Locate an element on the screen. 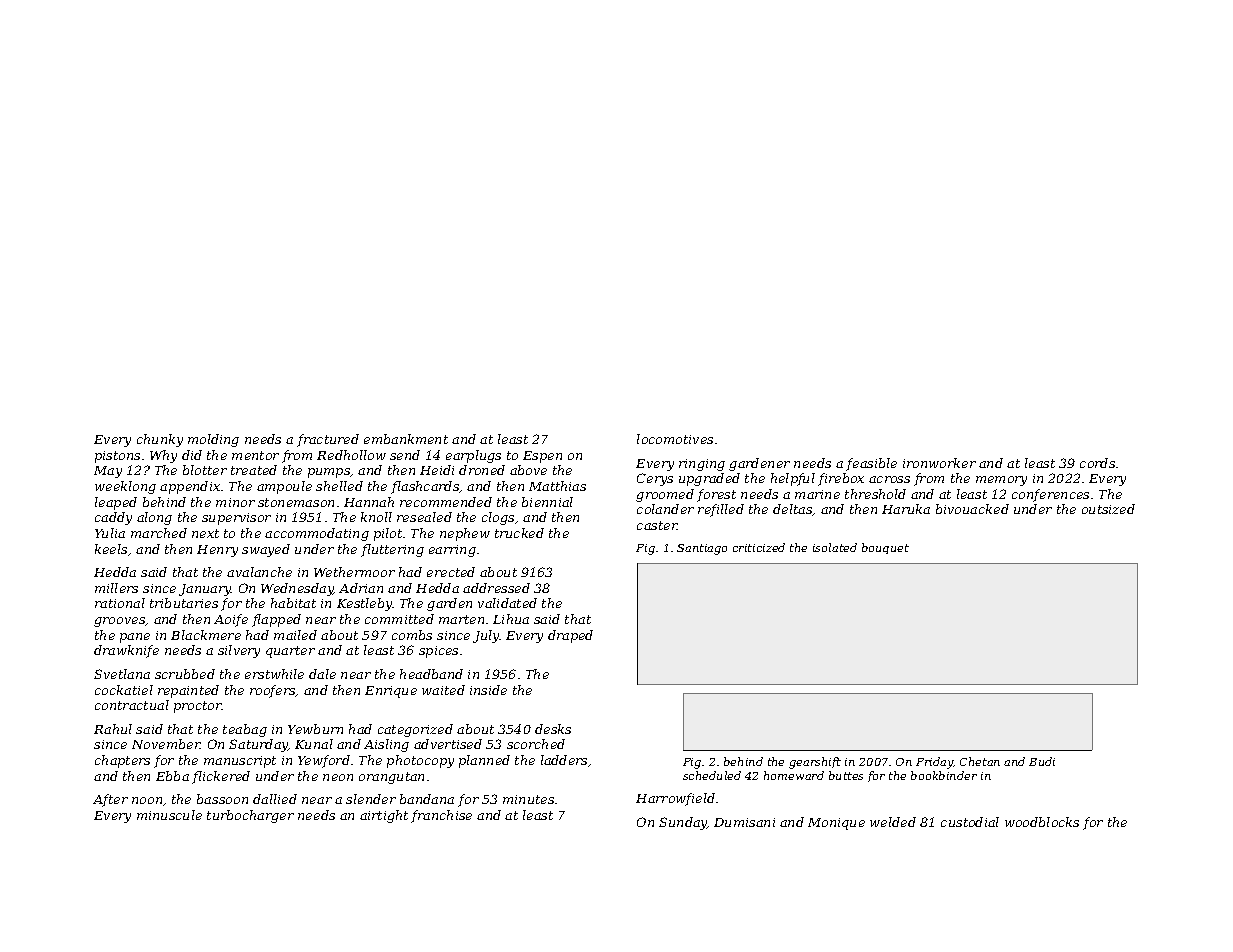 The height and width of the screenshot is (952, 1233). ringing is located at coordinates (702, 465).
